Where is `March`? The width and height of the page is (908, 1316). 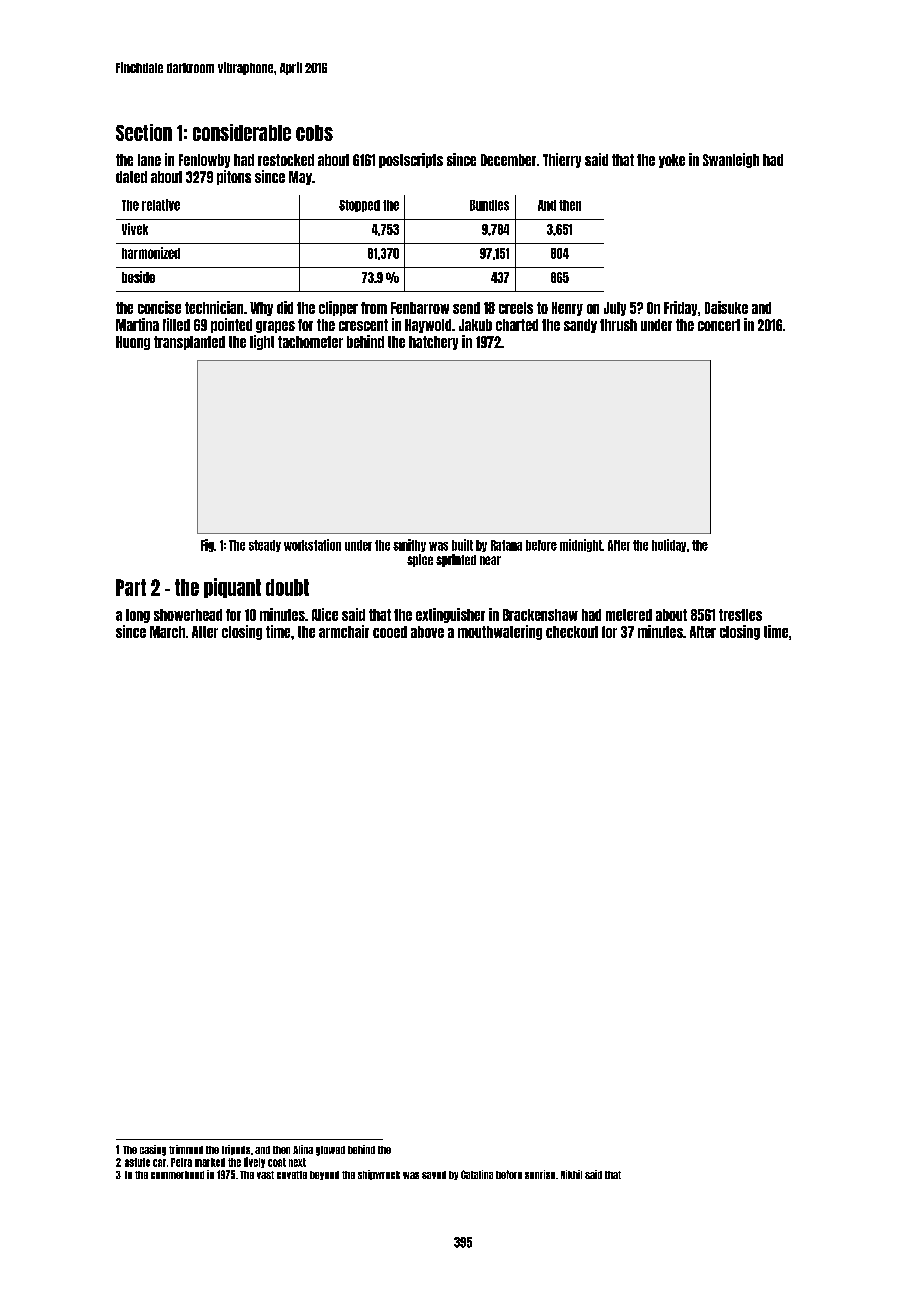
March is located at coordinates (167, 632).
